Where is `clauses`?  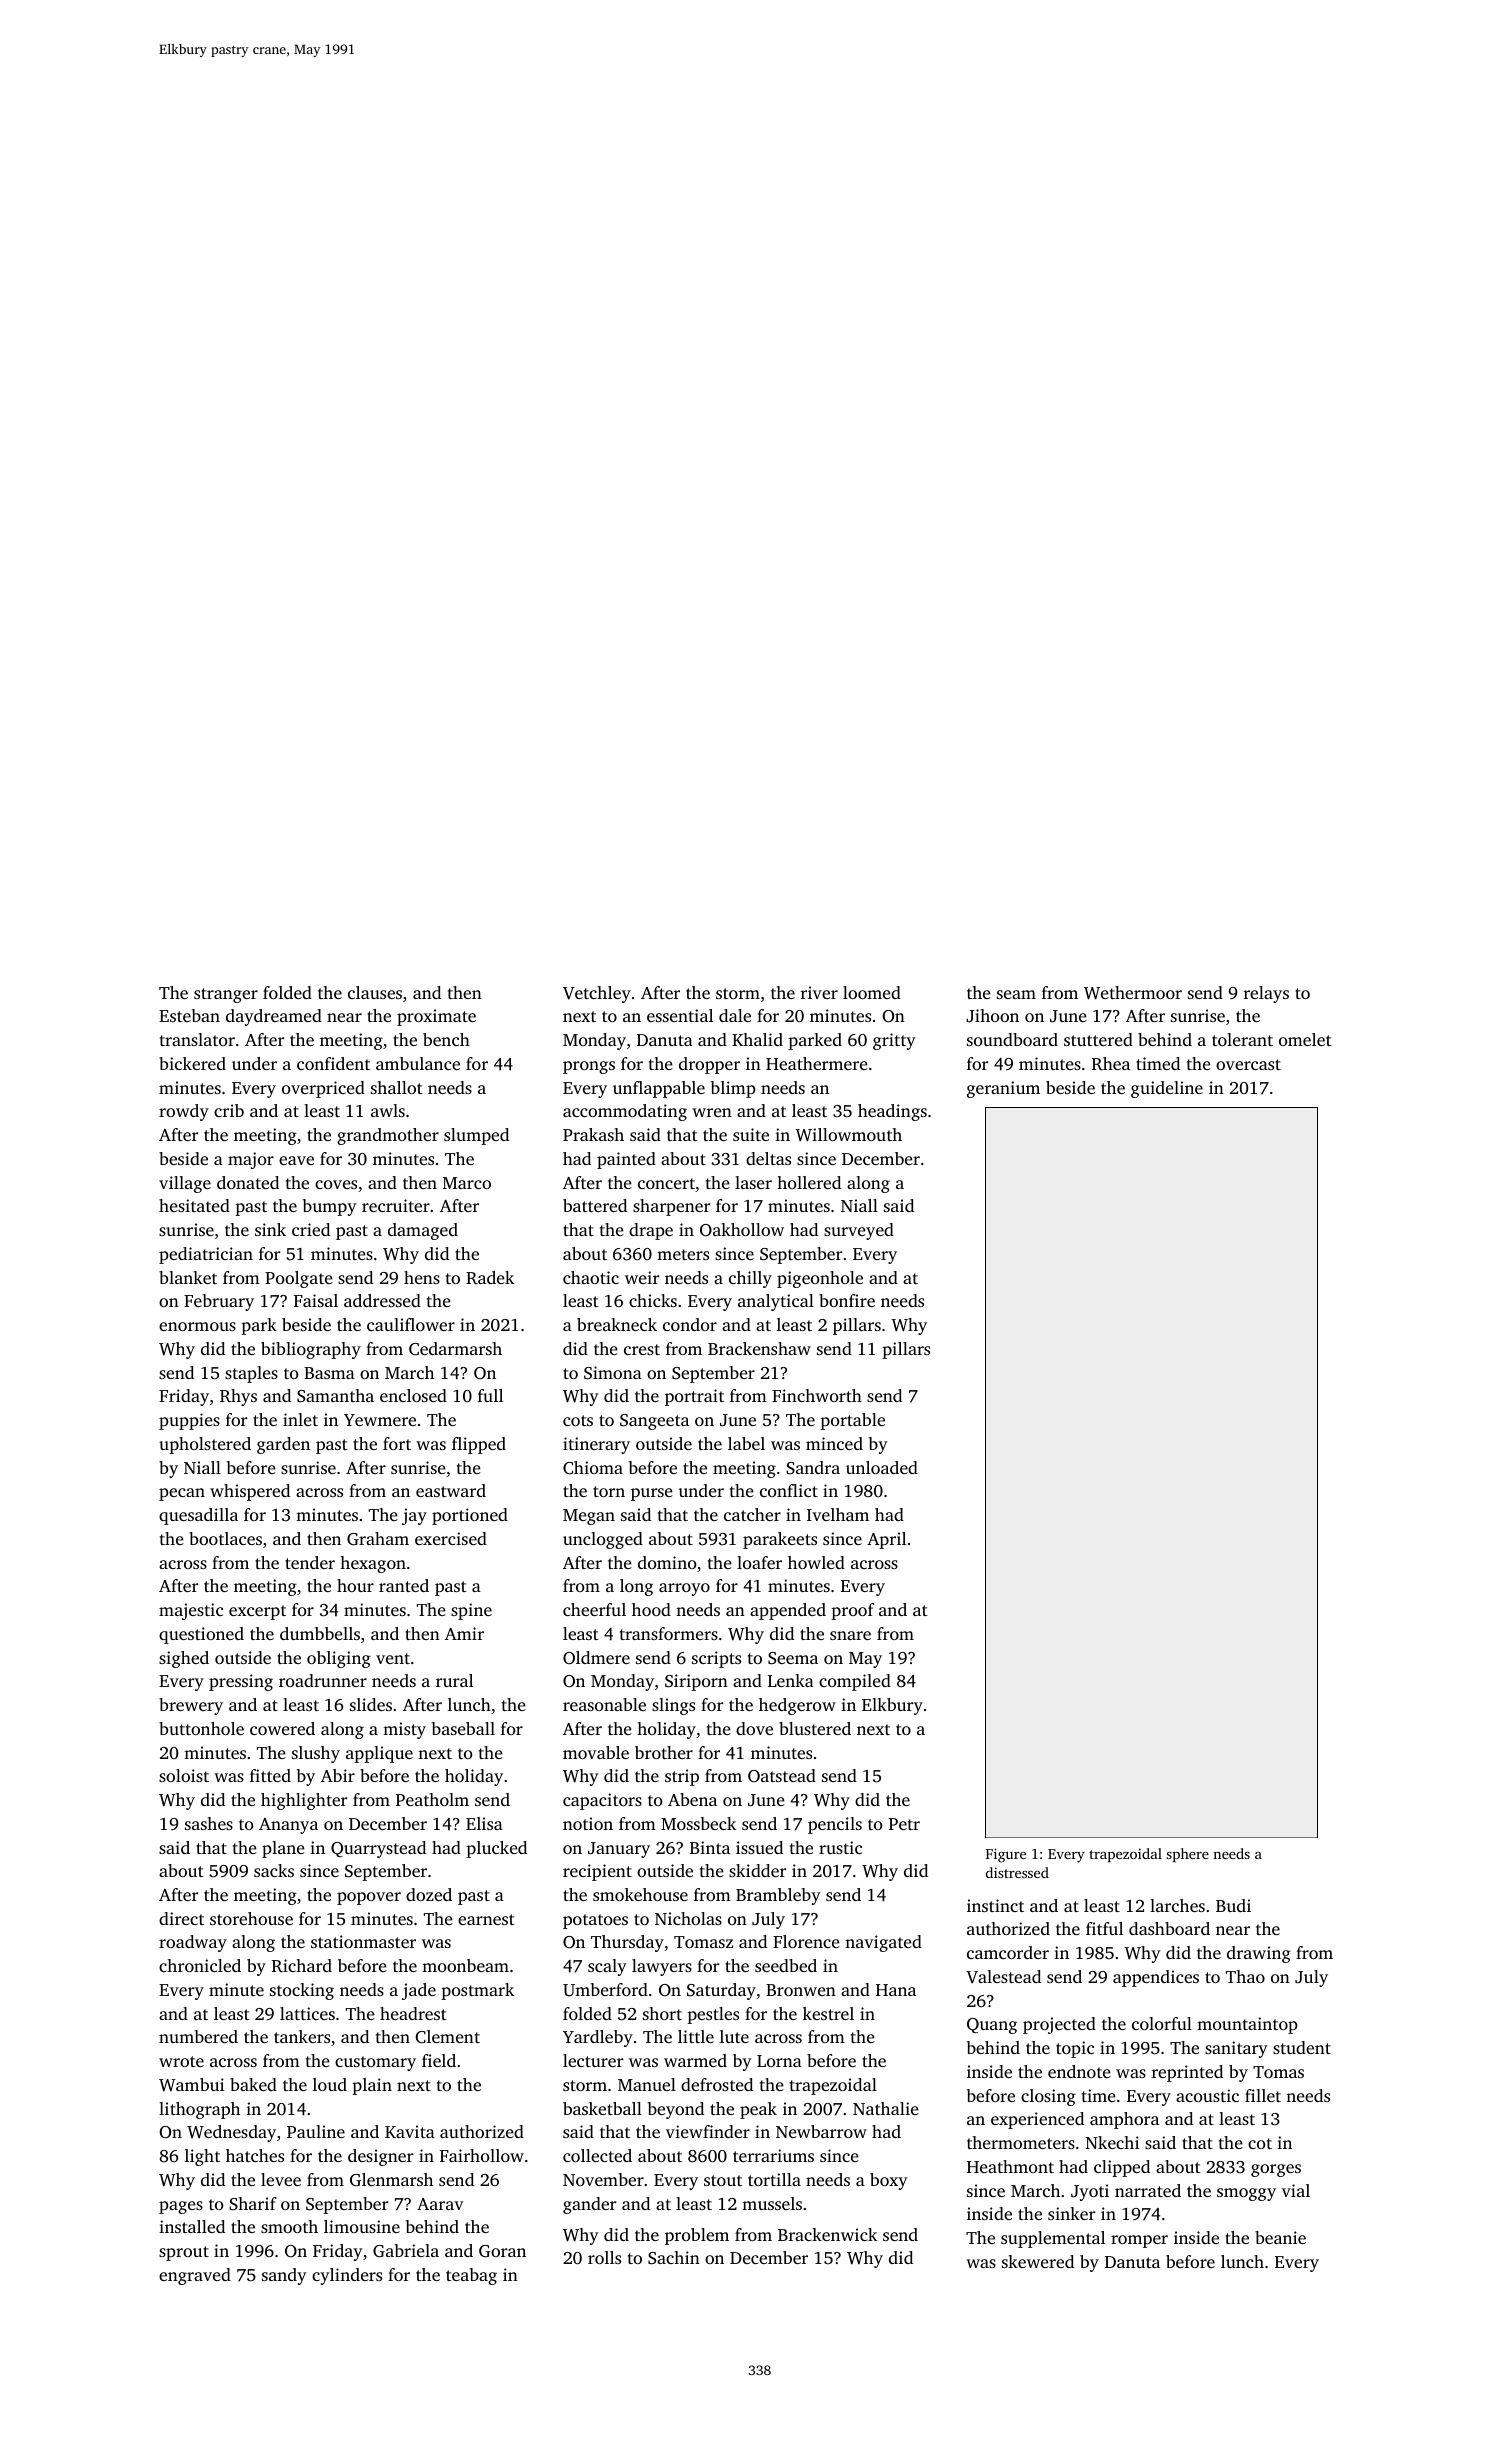
clauses is located at coordinates (375, 992).
